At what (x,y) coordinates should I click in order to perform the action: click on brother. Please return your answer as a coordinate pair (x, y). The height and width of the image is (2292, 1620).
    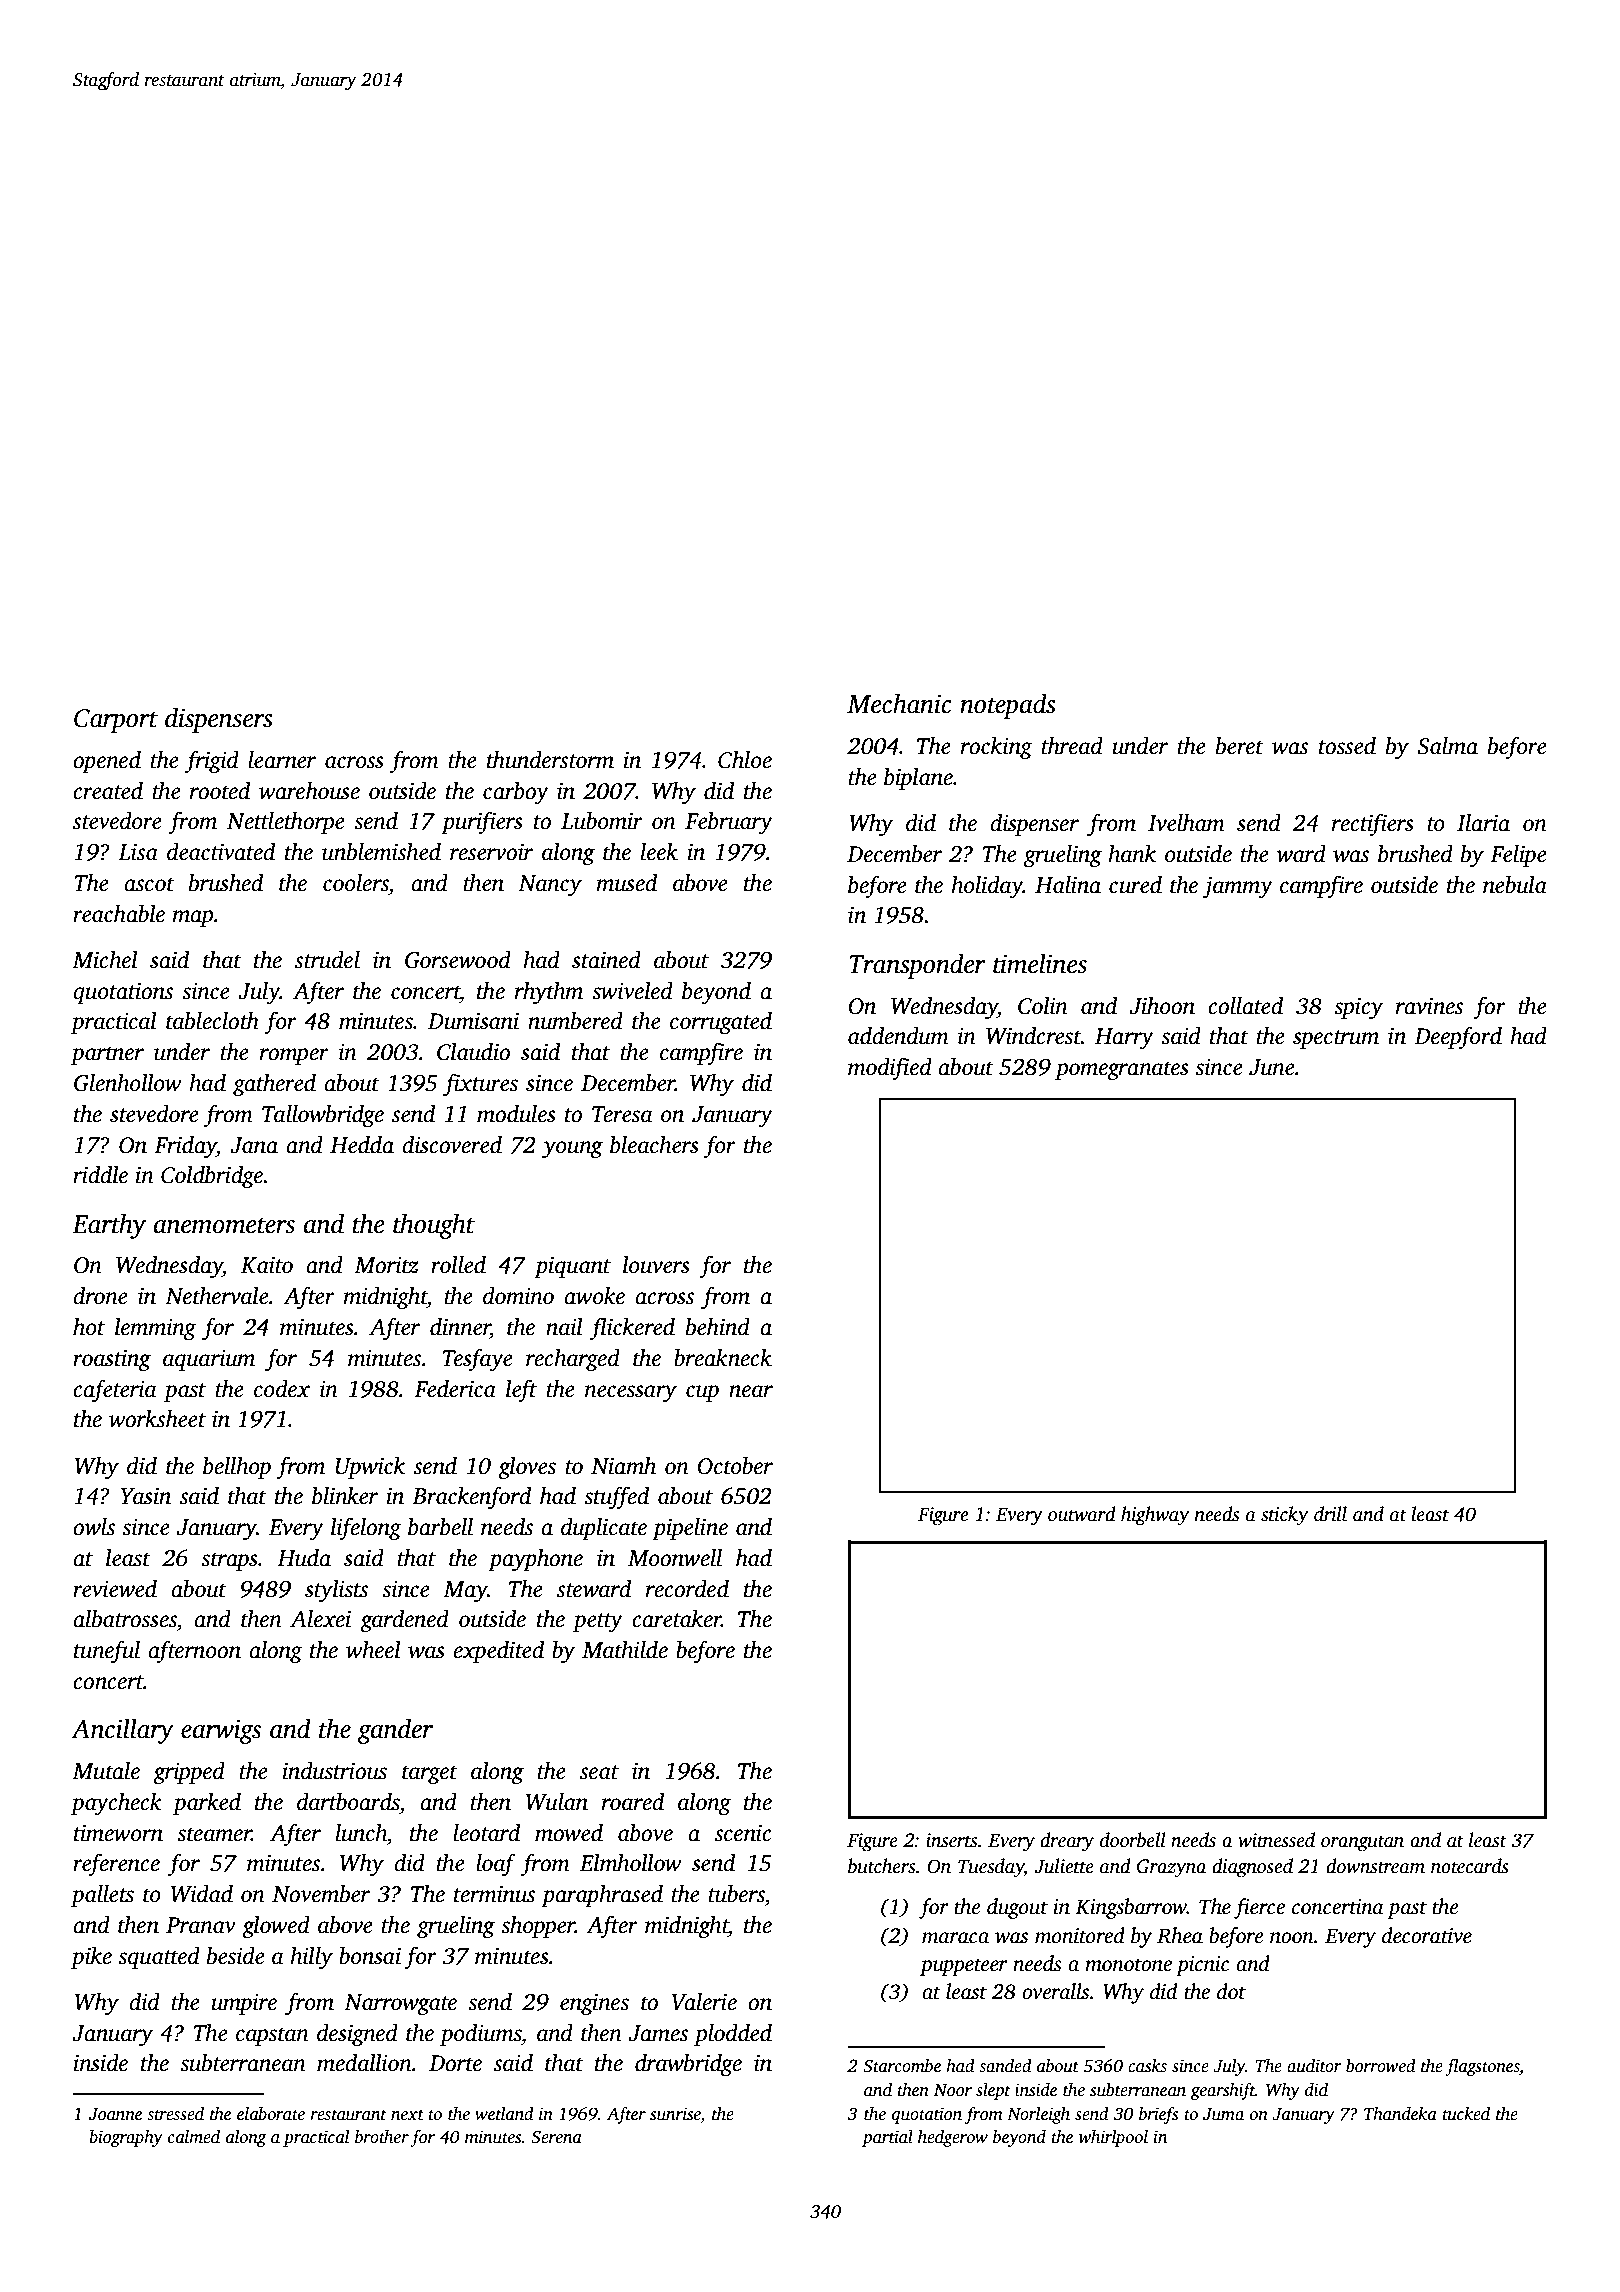
    Looking at the image, I should click on (382, 2137).
